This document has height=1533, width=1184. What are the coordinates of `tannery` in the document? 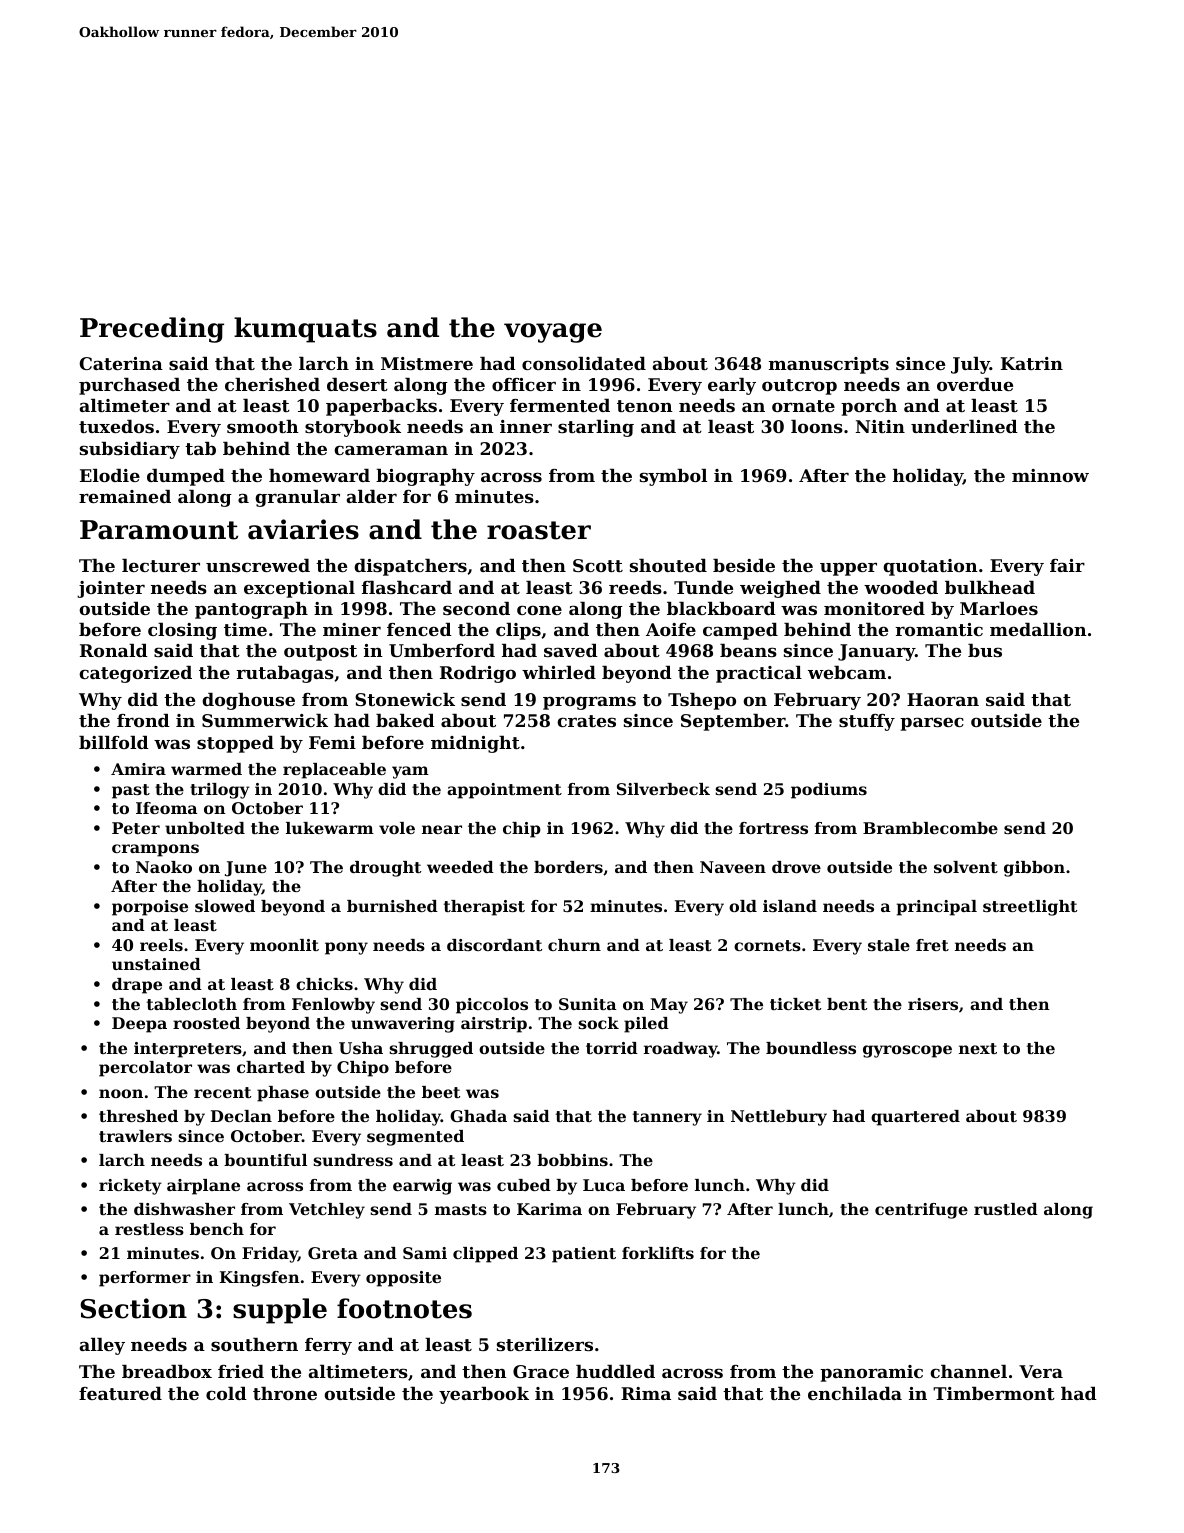 It's located at (667, 1118).
